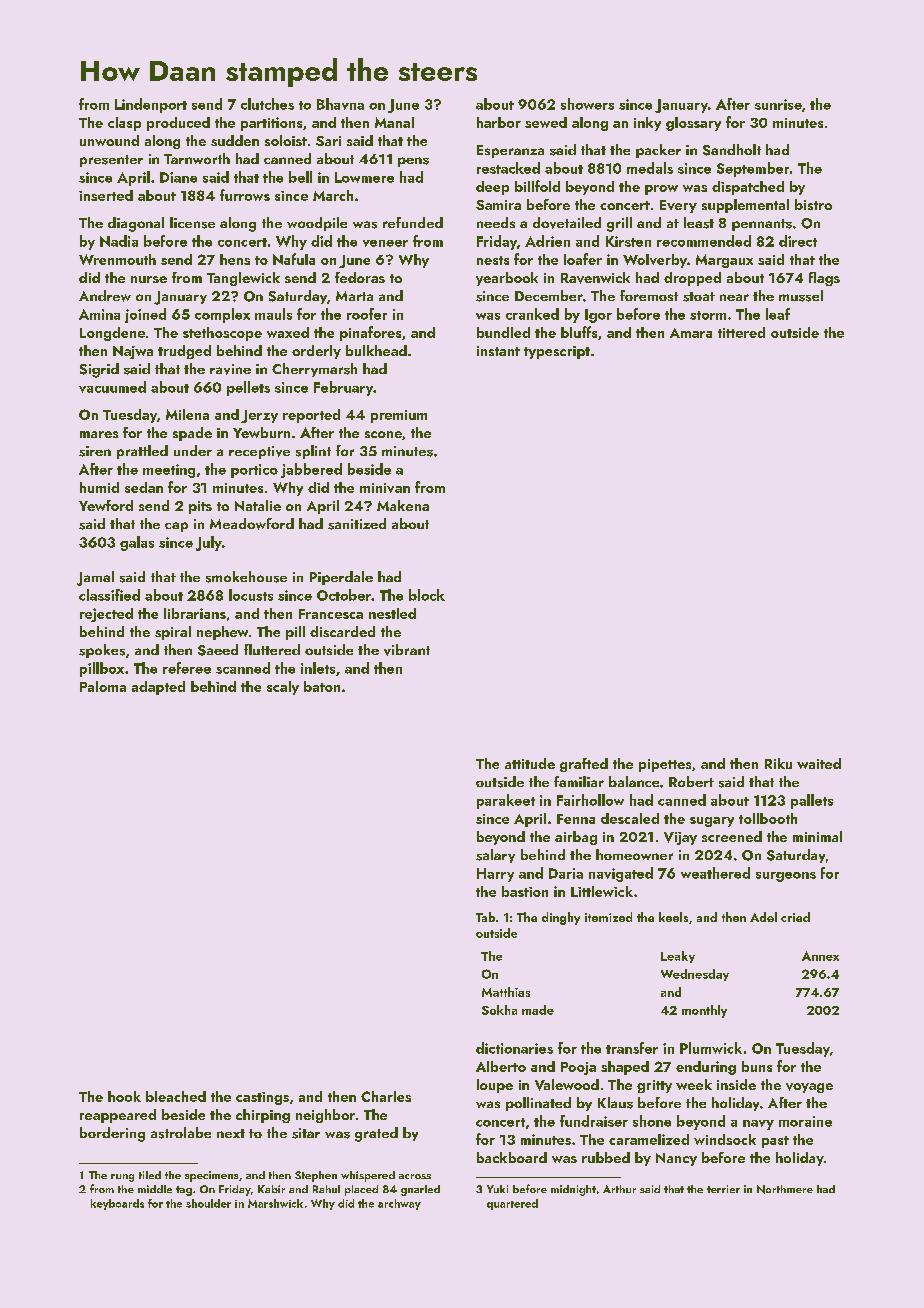 This screenshot has width=924, height=1308. I want to click on February, so click(343, 388).
